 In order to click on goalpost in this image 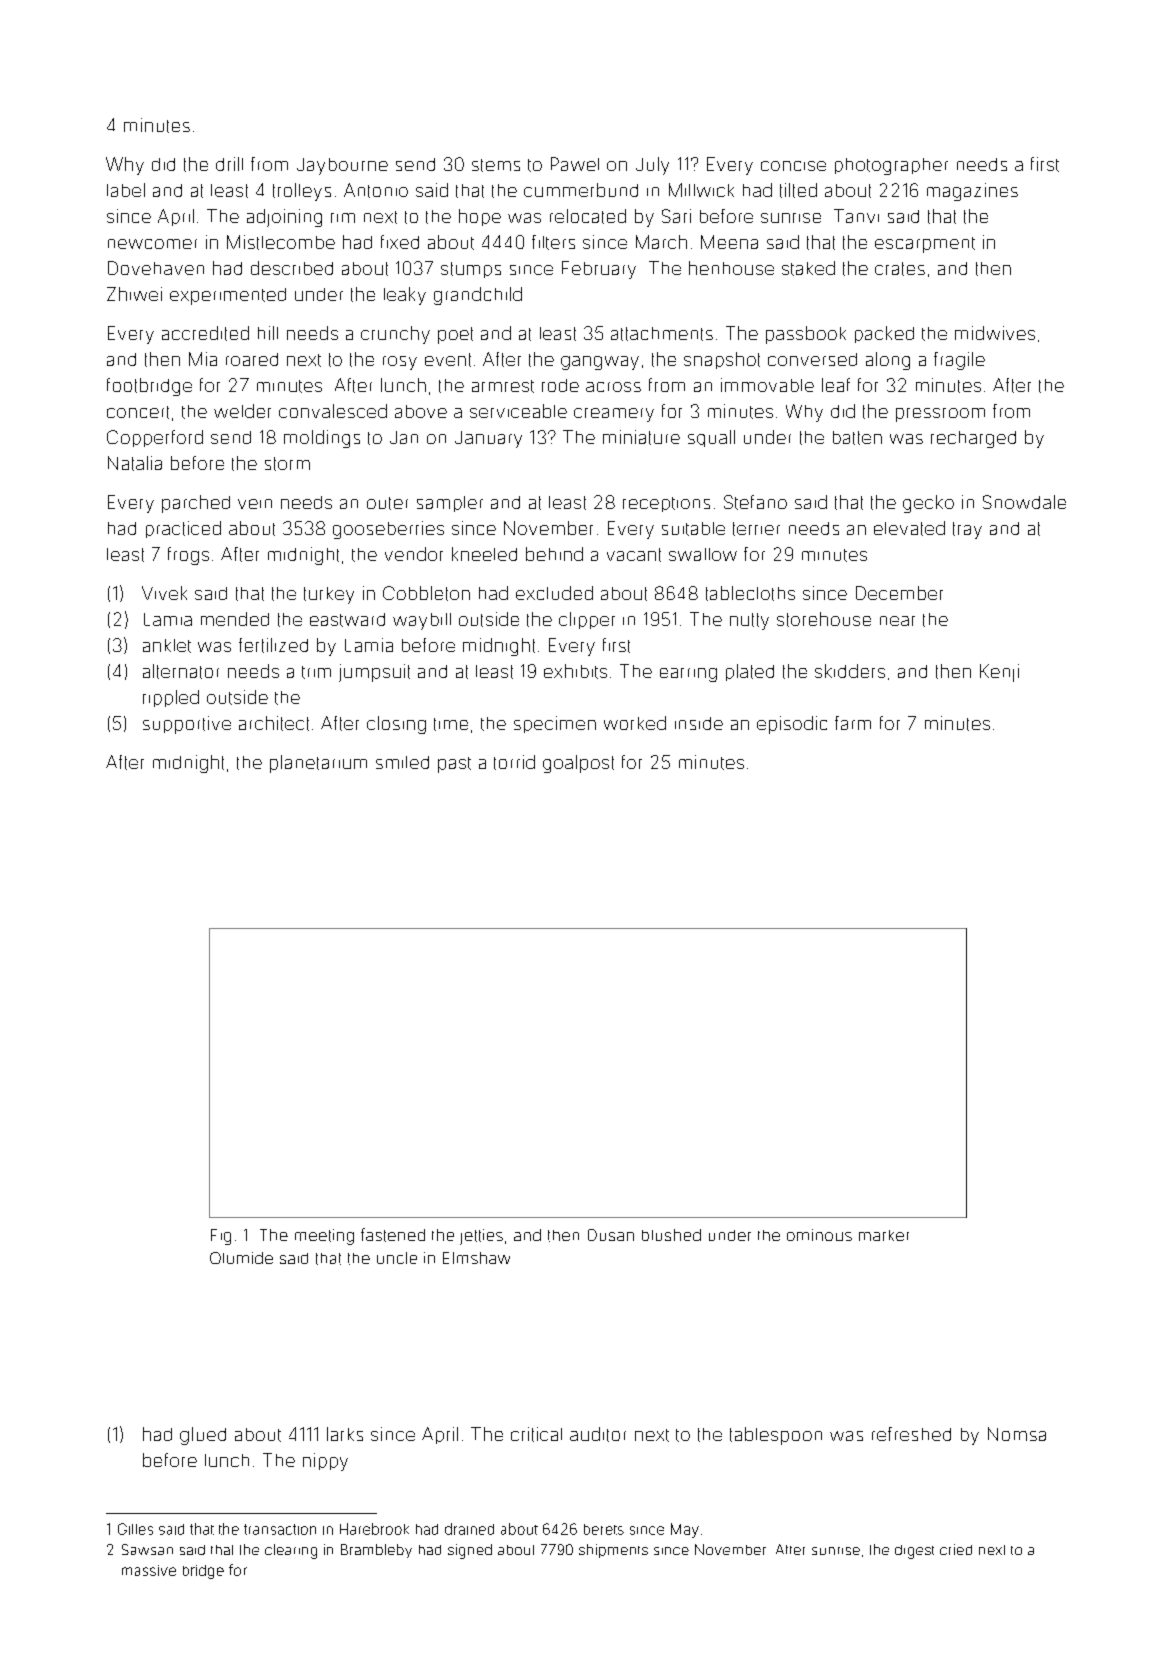, I will do `click(578, 764)`.
